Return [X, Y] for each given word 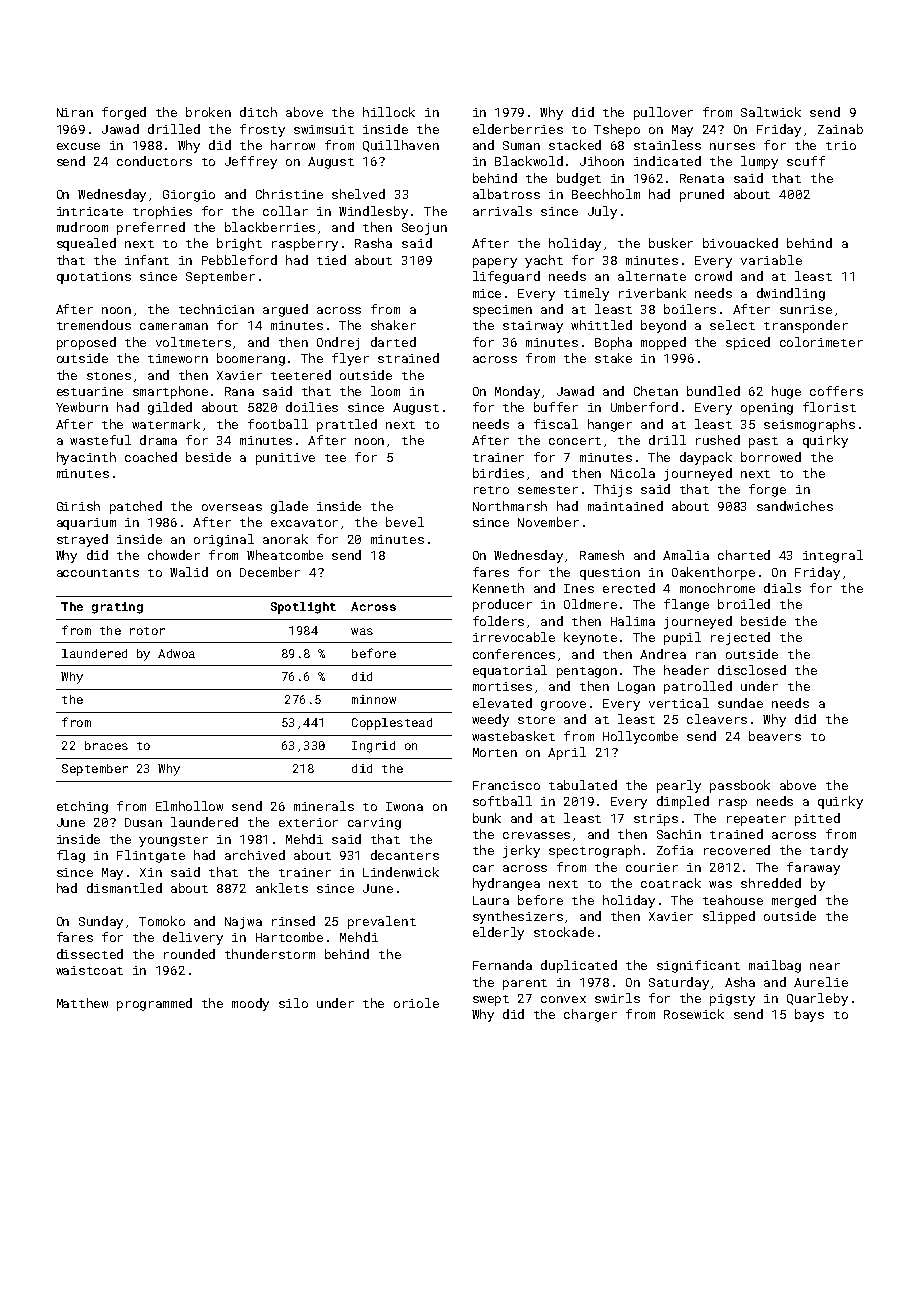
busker [671, 243]
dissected [90, 954]
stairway [533, 327]
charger [590, 1015]
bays [809, 1015]
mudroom [82, 227]
